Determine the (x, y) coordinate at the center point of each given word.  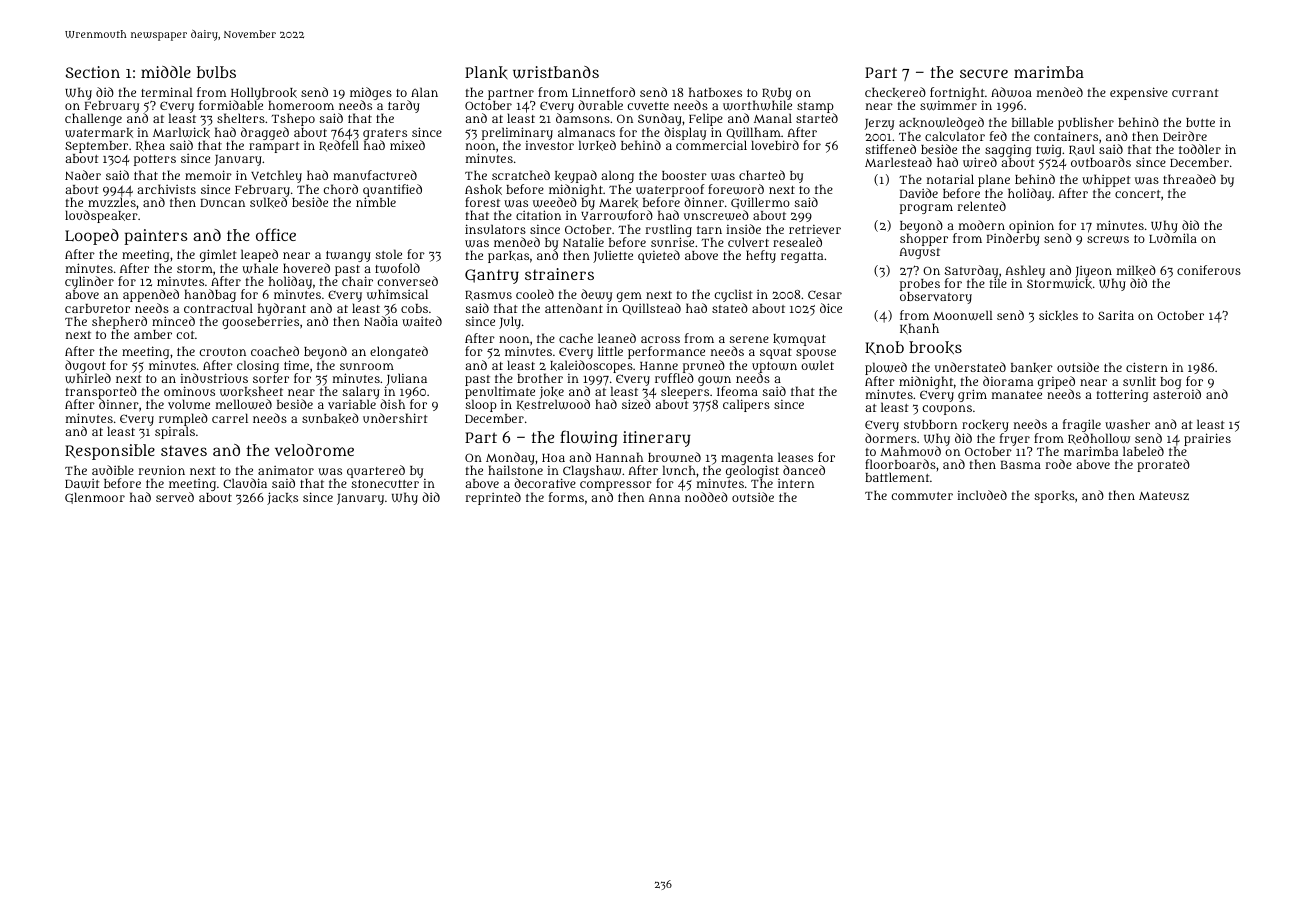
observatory (936, 298)
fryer (1015, 439)
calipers (746, 405)
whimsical (397, 294)
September (96, 147)
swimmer (948, 106)
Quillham (753, 133)
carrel (230, 418)
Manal (773, 118)
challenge (93, 119)
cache (576, 338)
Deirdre (1185, 136)
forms (566, 497)
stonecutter (385, 484)
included (982, 495)
